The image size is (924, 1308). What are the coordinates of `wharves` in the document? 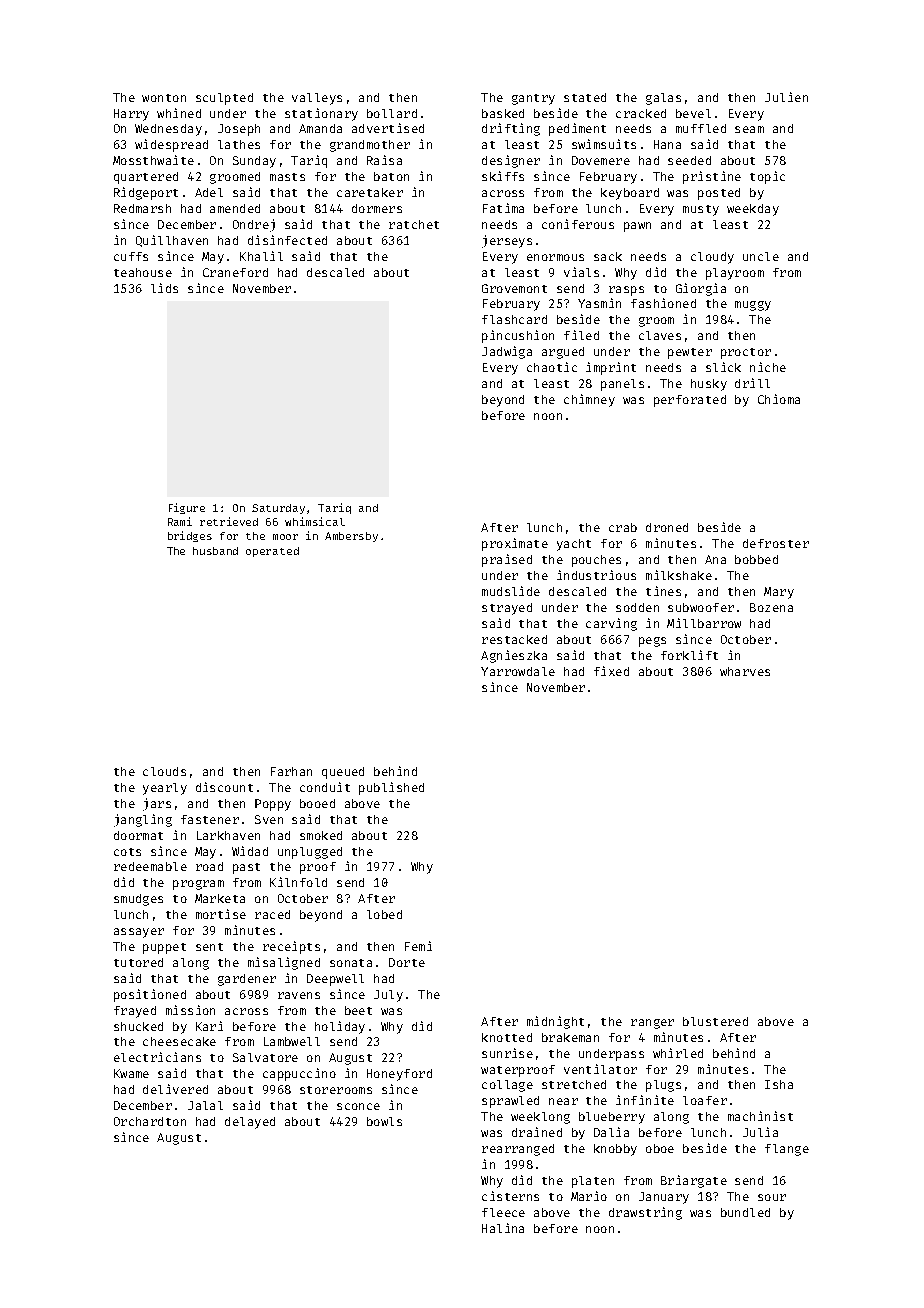 It's located at (745, 671).
